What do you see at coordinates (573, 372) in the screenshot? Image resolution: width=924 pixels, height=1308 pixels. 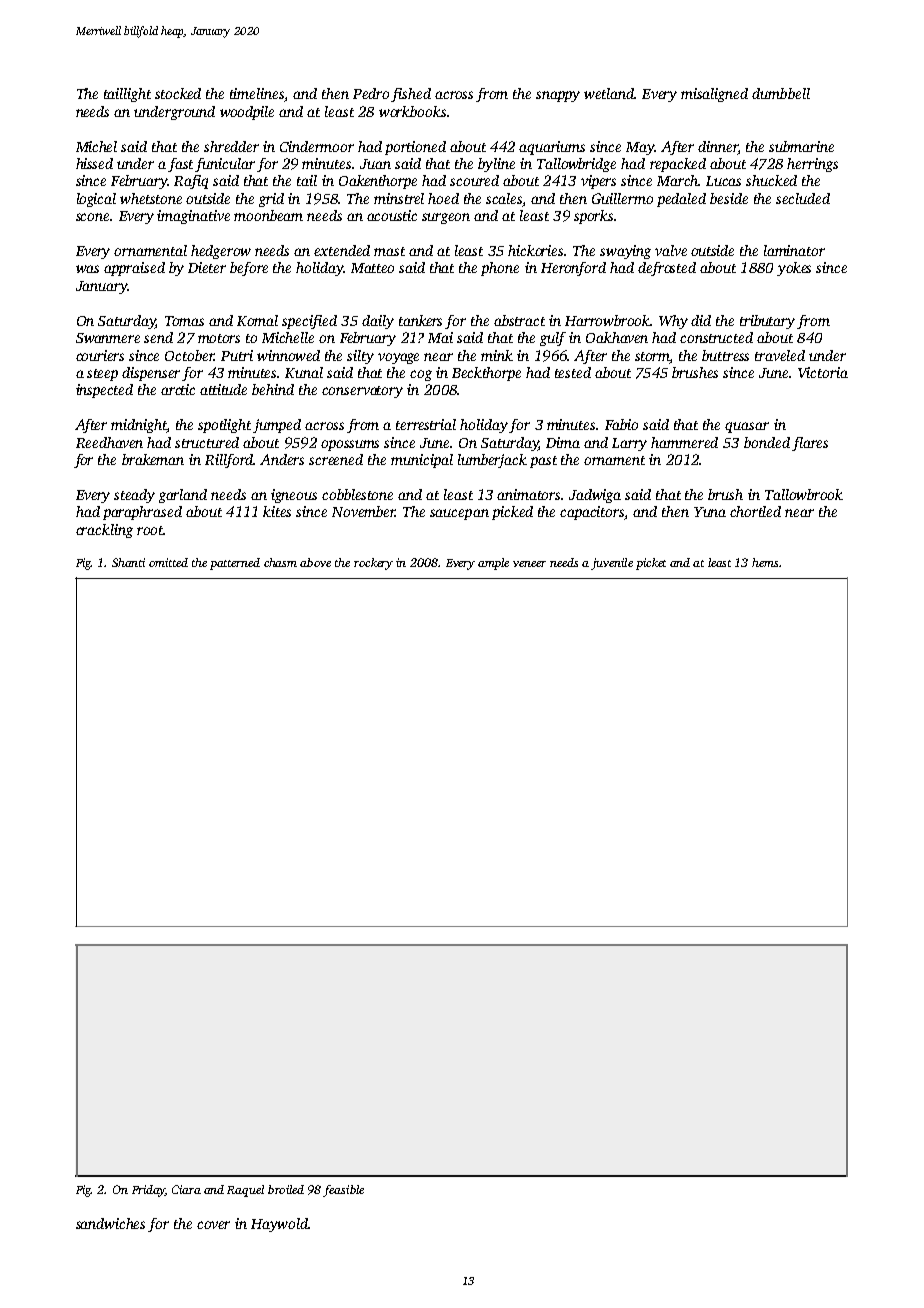 I see `tested` at bounding box center [573, 372].
